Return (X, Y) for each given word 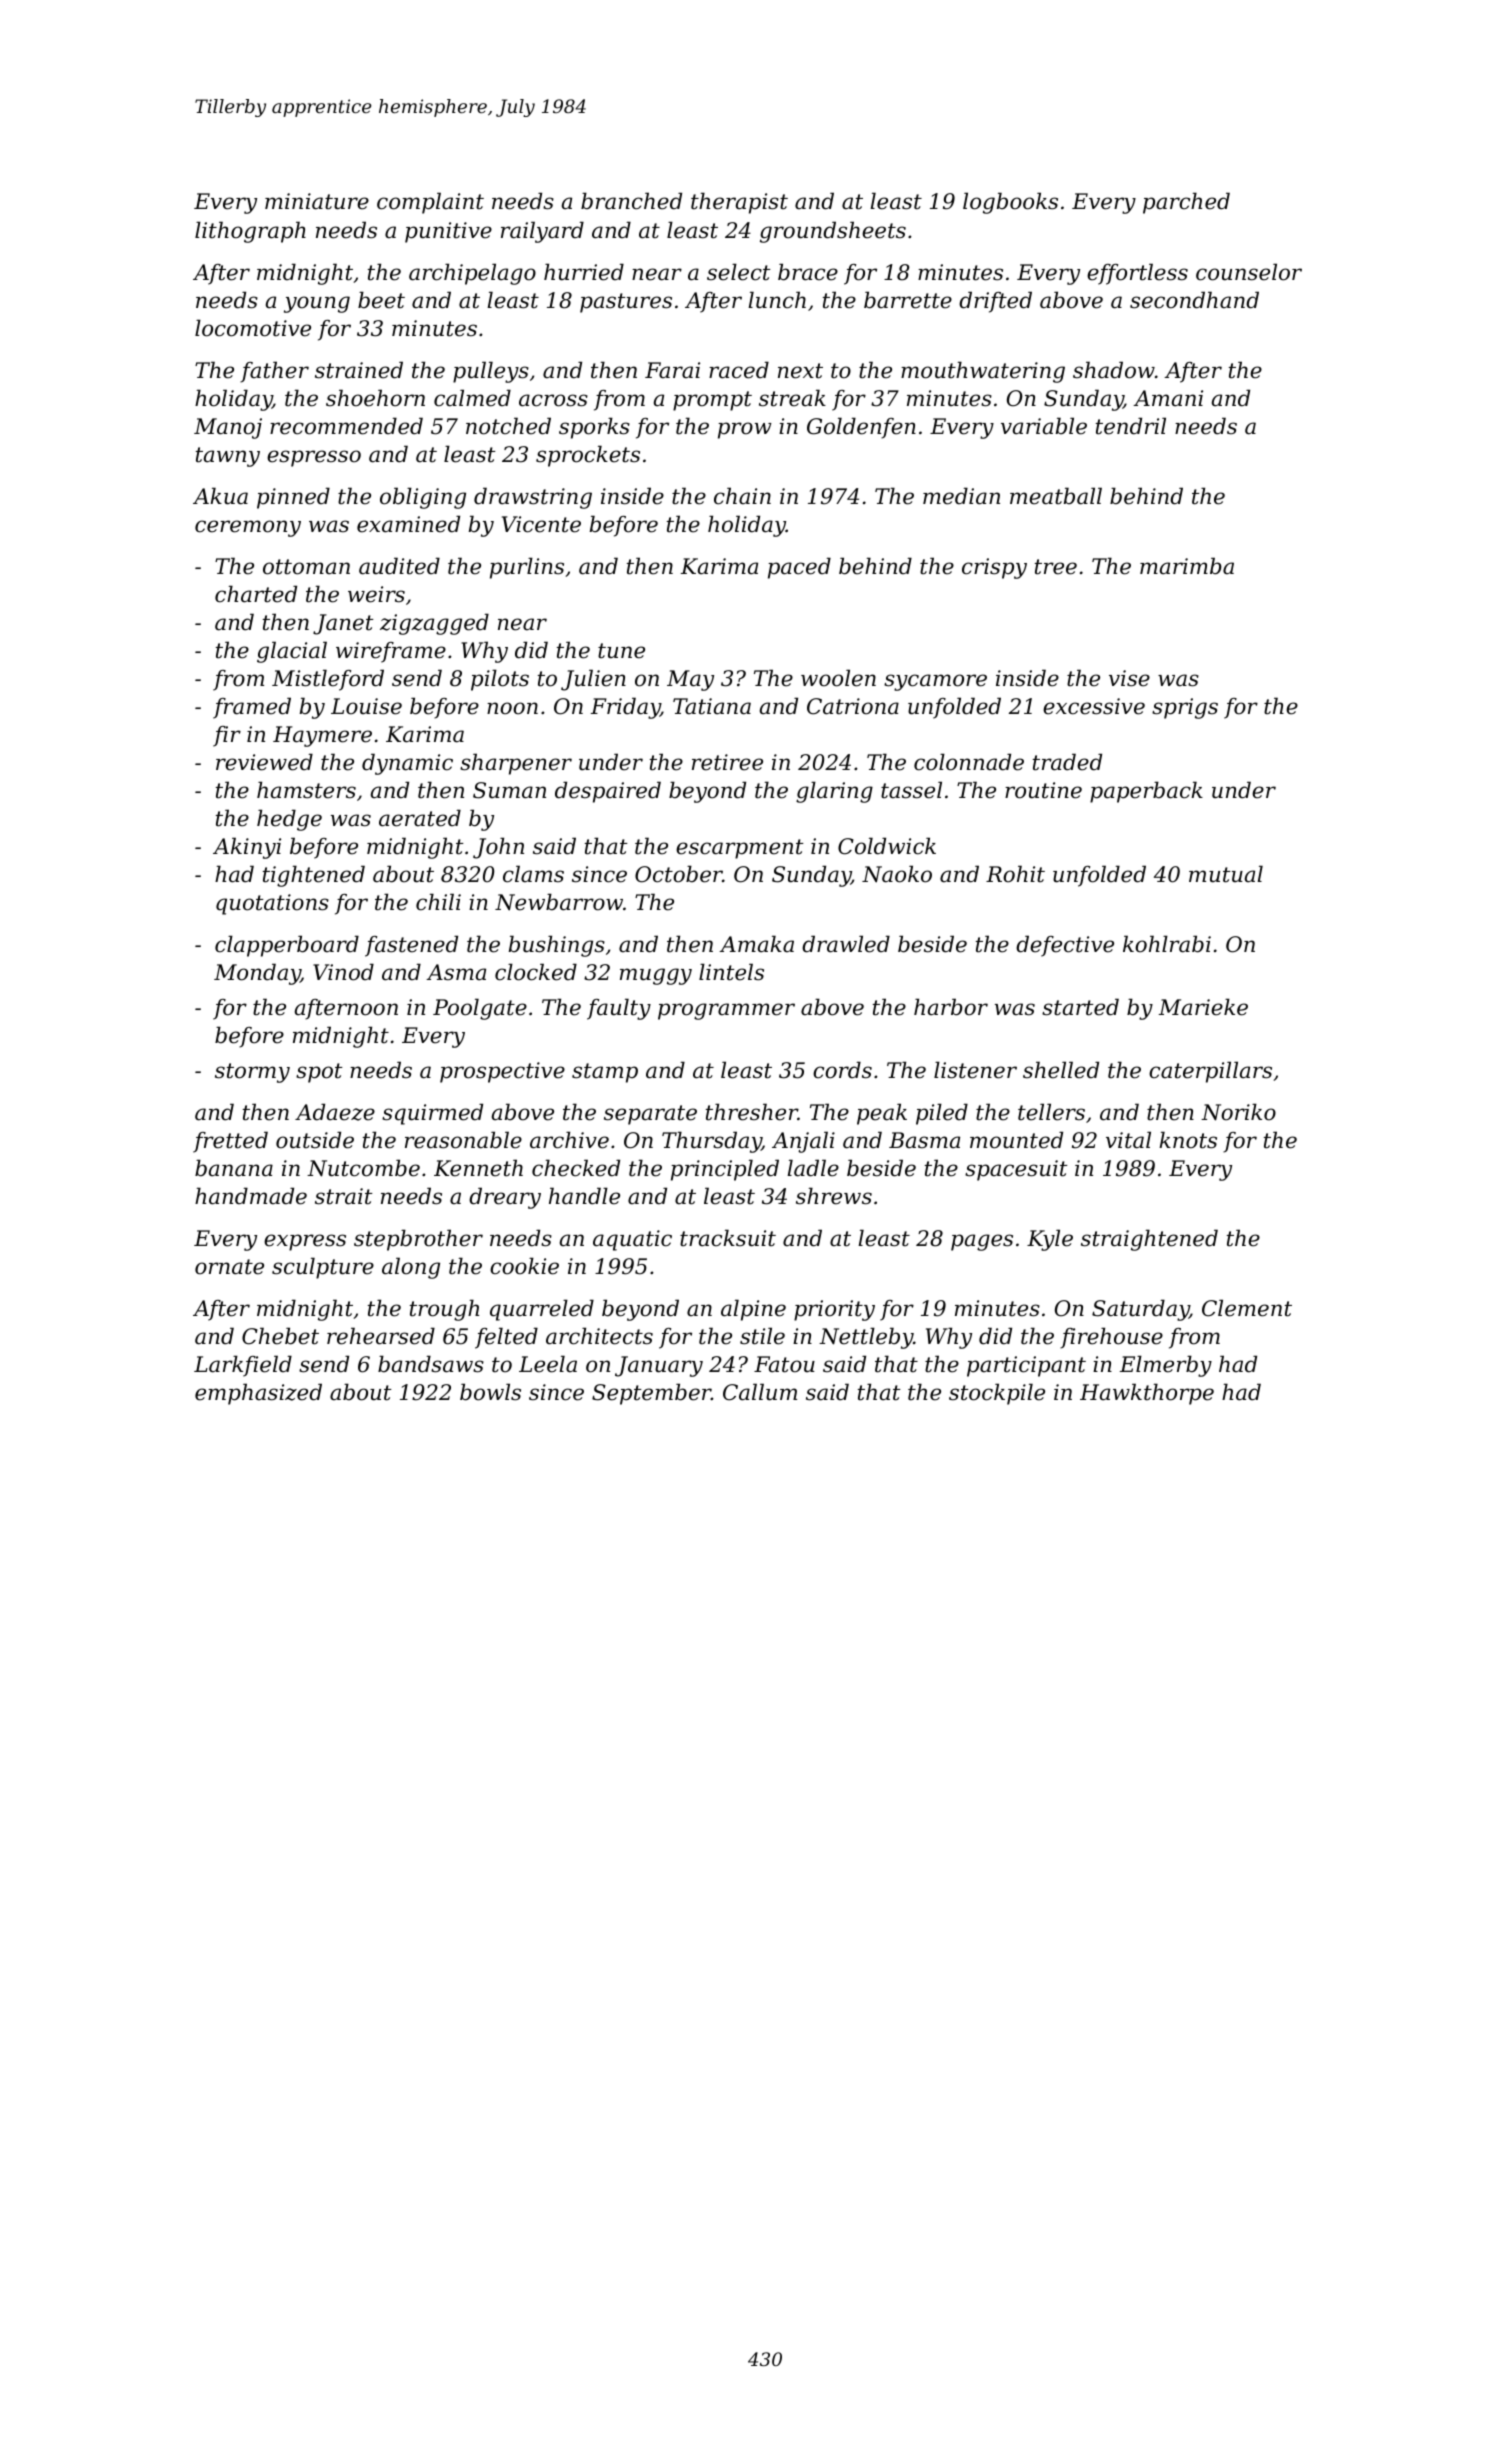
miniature (317, 201)
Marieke (1203, 1007)
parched (1186, 203)
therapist (739, 203)
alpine (753, 1310)
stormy (252, 1073)
